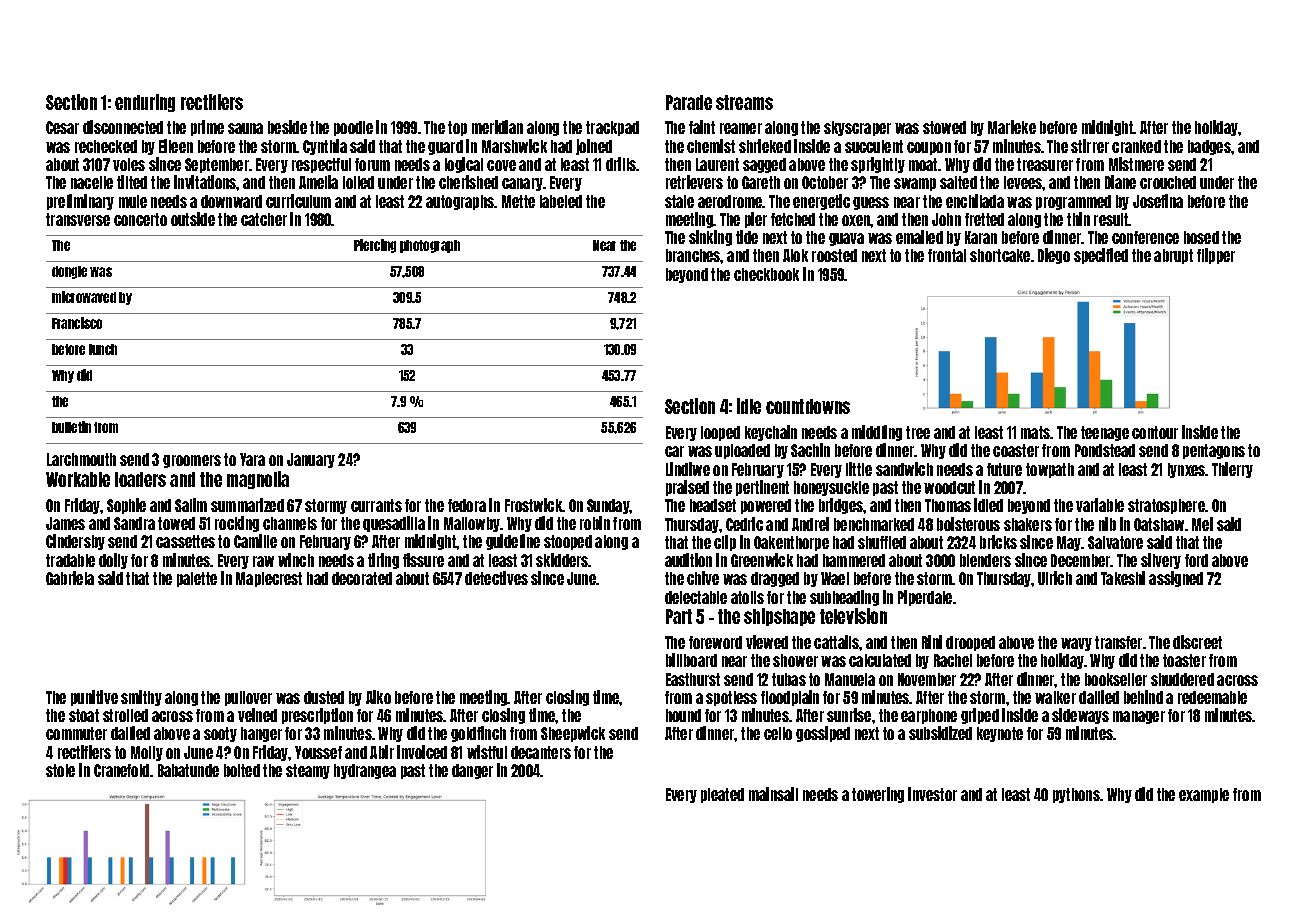 Image resolution: width=1308 pixels, height=924 pixels. I want to click on Parade, so click(689, 102).
